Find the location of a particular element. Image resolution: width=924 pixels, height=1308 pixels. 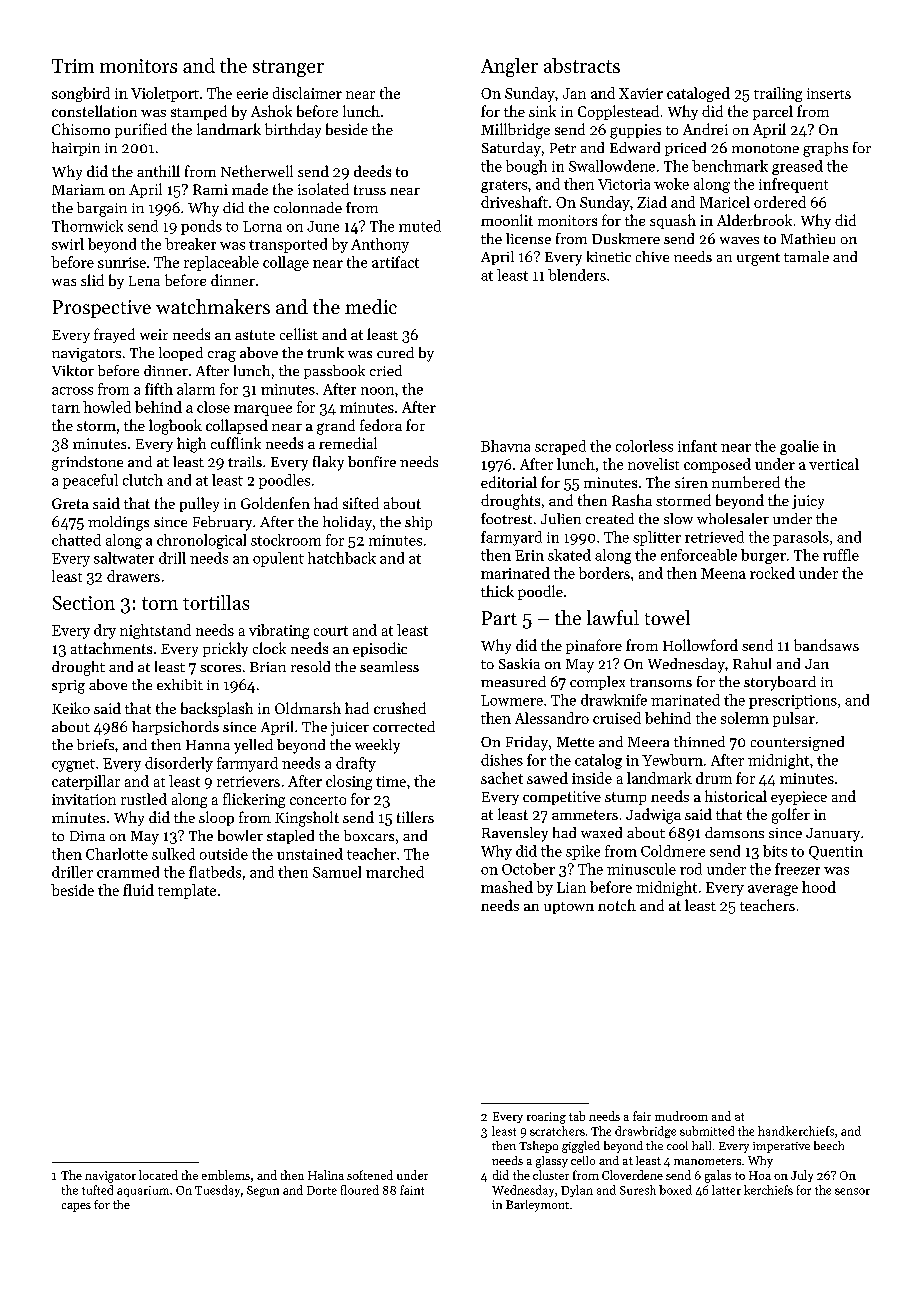

cured is located at coordinates (395, 352).
